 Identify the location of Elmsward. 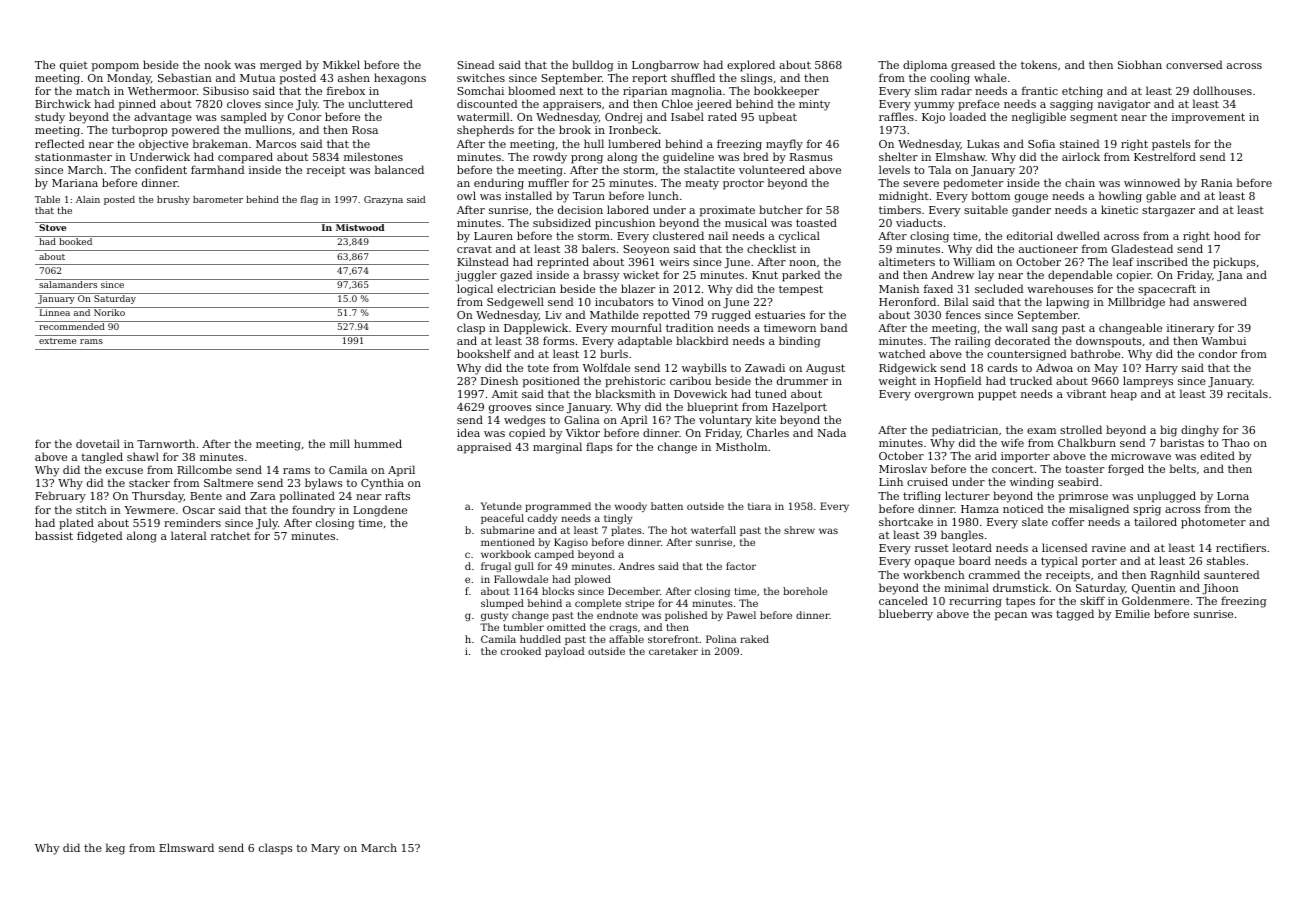
(186, 847).
